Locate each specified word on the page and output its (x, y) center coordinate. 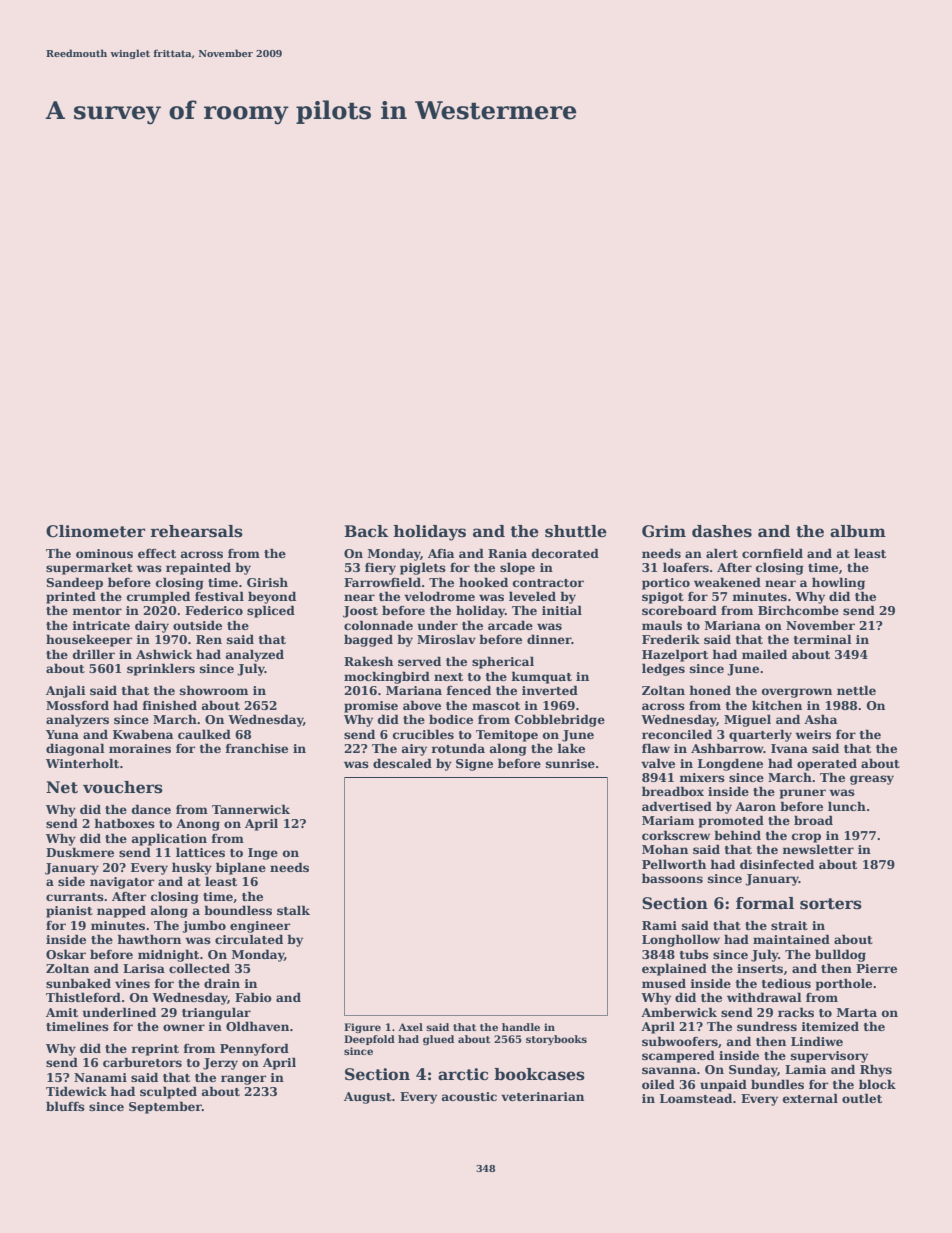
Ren (209, 639)
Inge (263, 854)
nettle (856, 690)
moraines (140, 748)
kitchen (777, 705)
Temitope (507, 736)
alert (722, 553)
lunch (847, 806)
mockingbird (387, 677)
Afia (441, 553)
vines (132, 983)
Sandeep (74, 583)
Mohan (665, 849)
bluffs (65, 1106)
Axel (410, 1027)
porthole (844, 984)
